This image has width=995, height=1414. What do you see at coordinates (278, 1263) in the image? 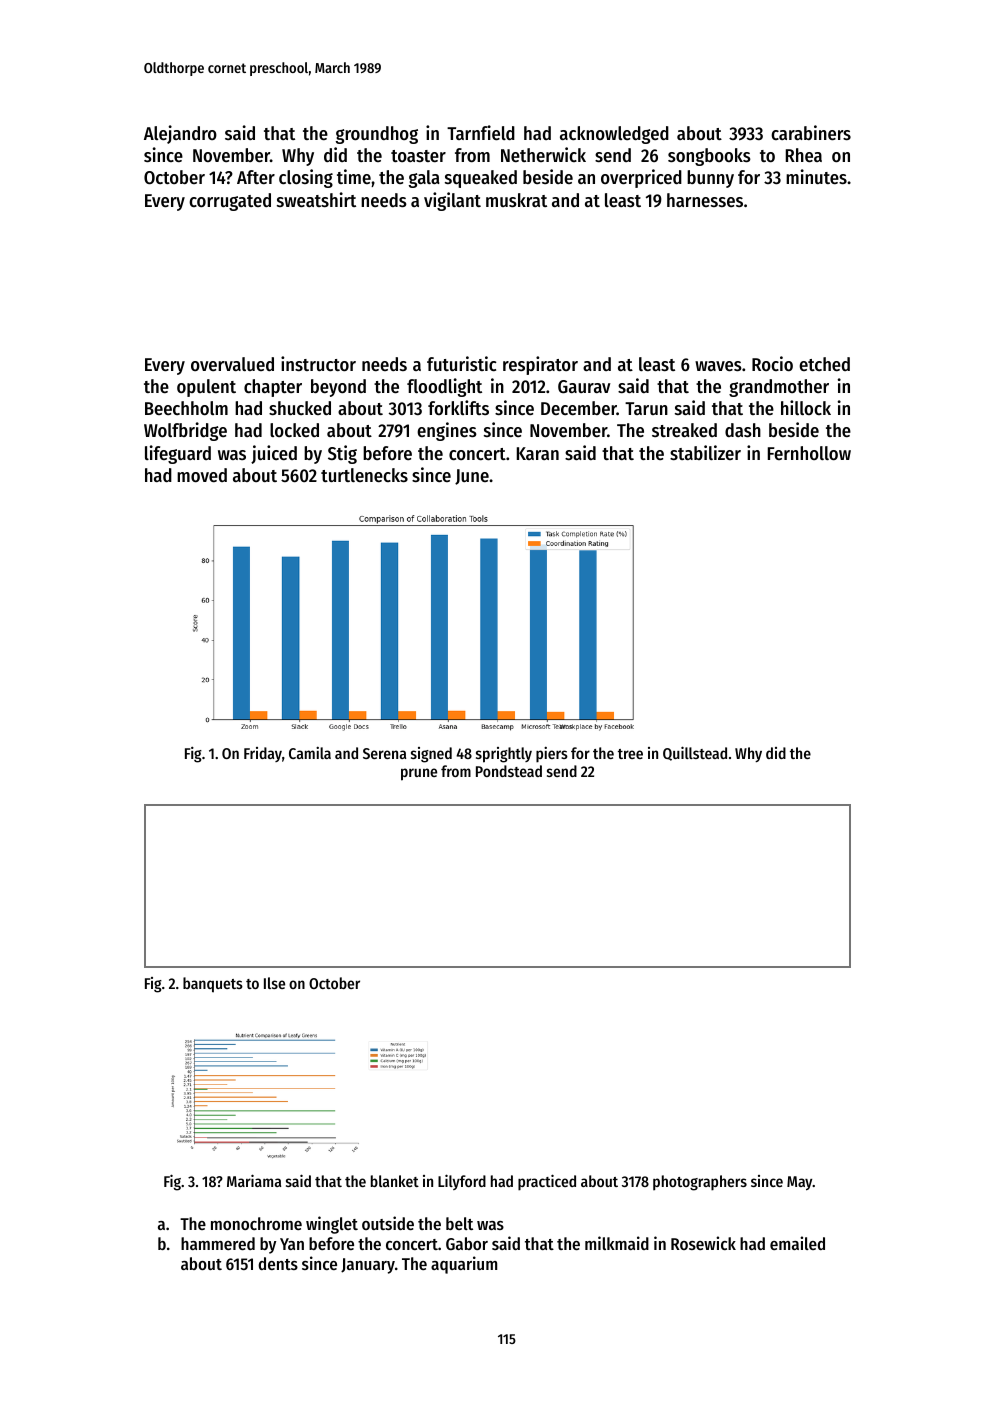
I see `dents` at bounding box center [278, 1263].
